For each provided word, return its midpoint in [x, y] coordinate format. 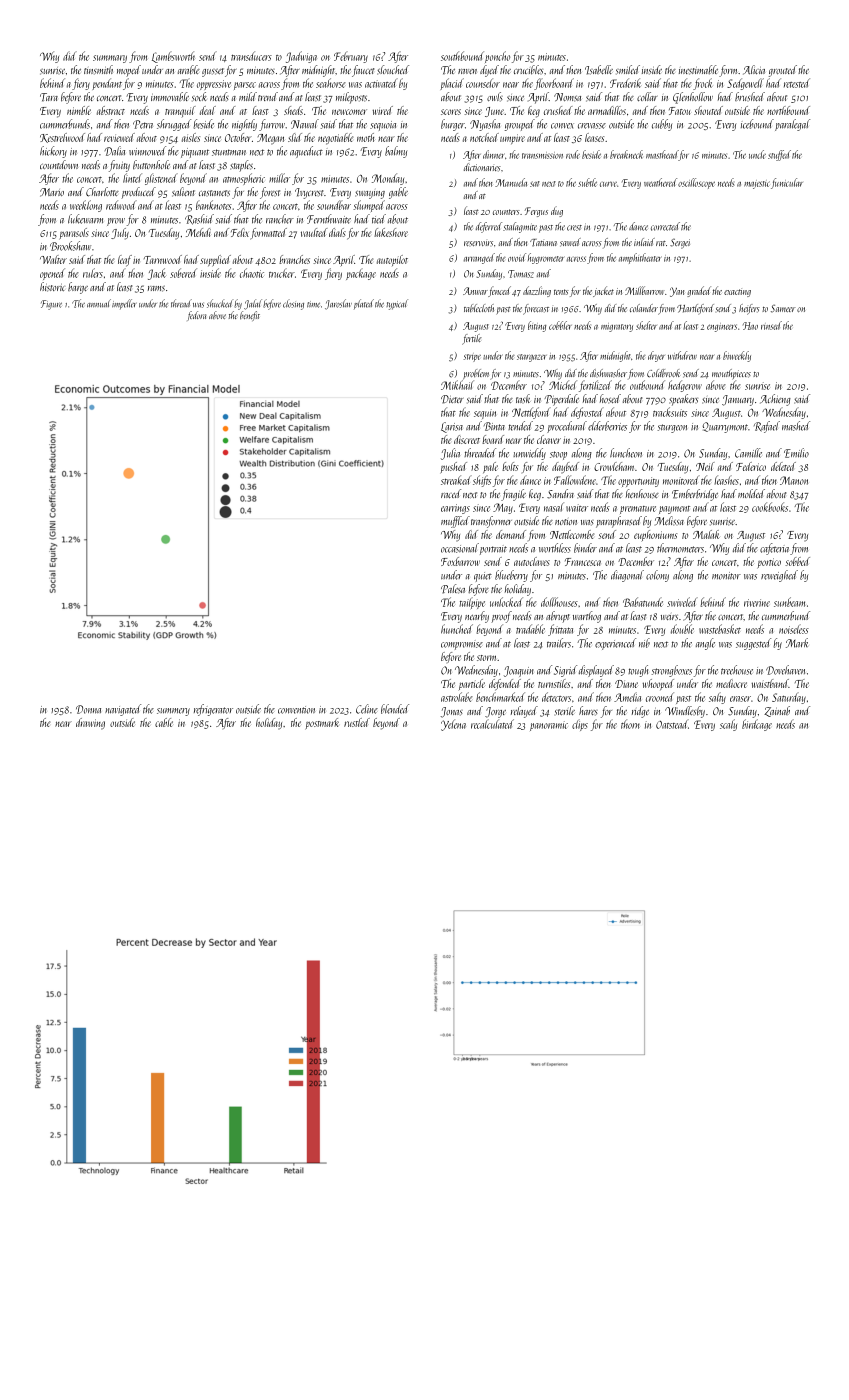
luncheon [626, 453]
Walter [53, 259]
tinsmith [98, 70]
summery [173, 712]
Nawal [305, 124]
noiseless [794, 629]
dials [337, 232]
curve [608, 184]
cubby [662, 125]
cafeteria [774, 549]
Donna [88, 709]
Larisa [452, 427]
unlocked [506, 602]
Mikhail [457, 385]
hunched [457, 629]
